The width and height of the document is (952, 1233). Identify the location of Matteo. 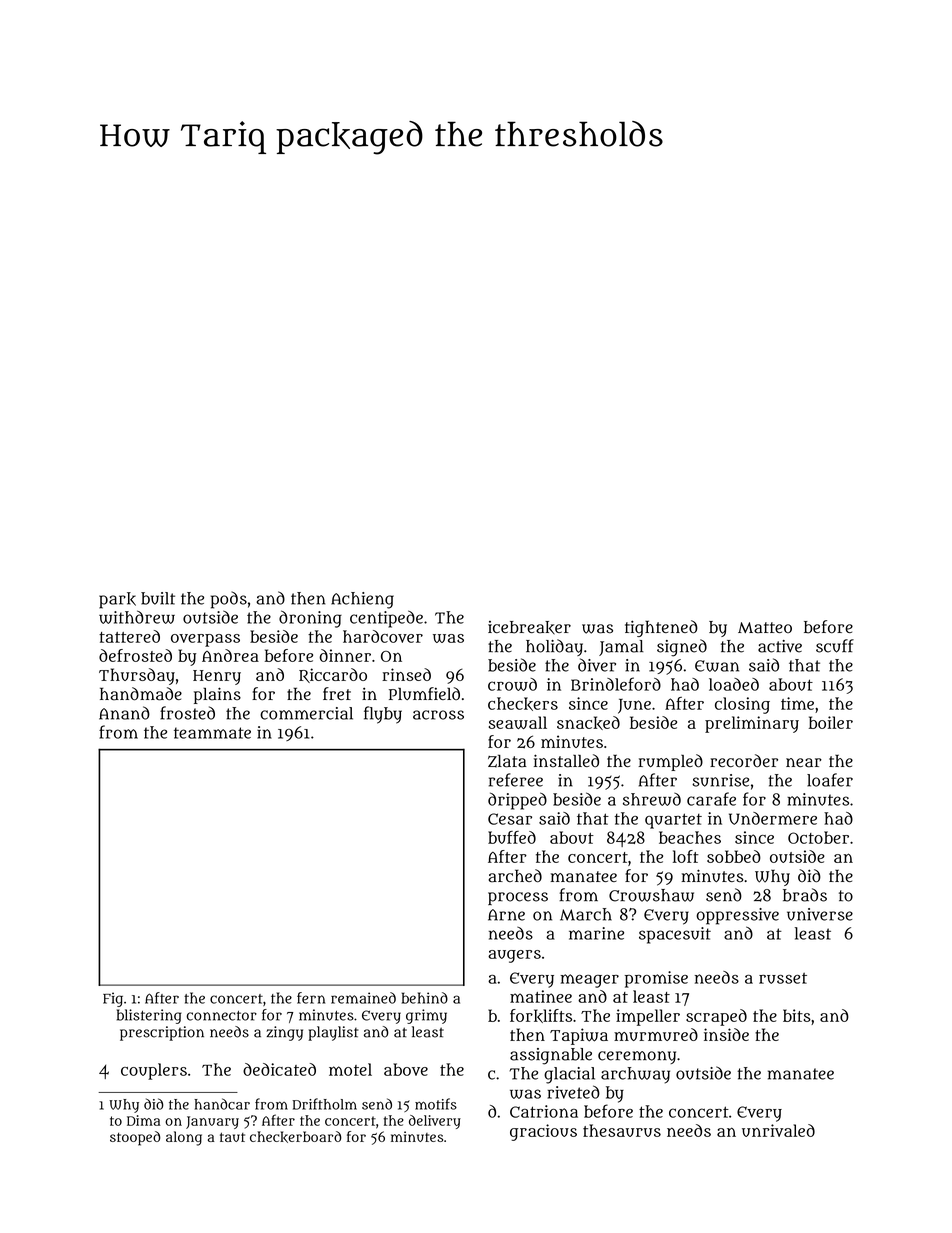
(765, 628).
